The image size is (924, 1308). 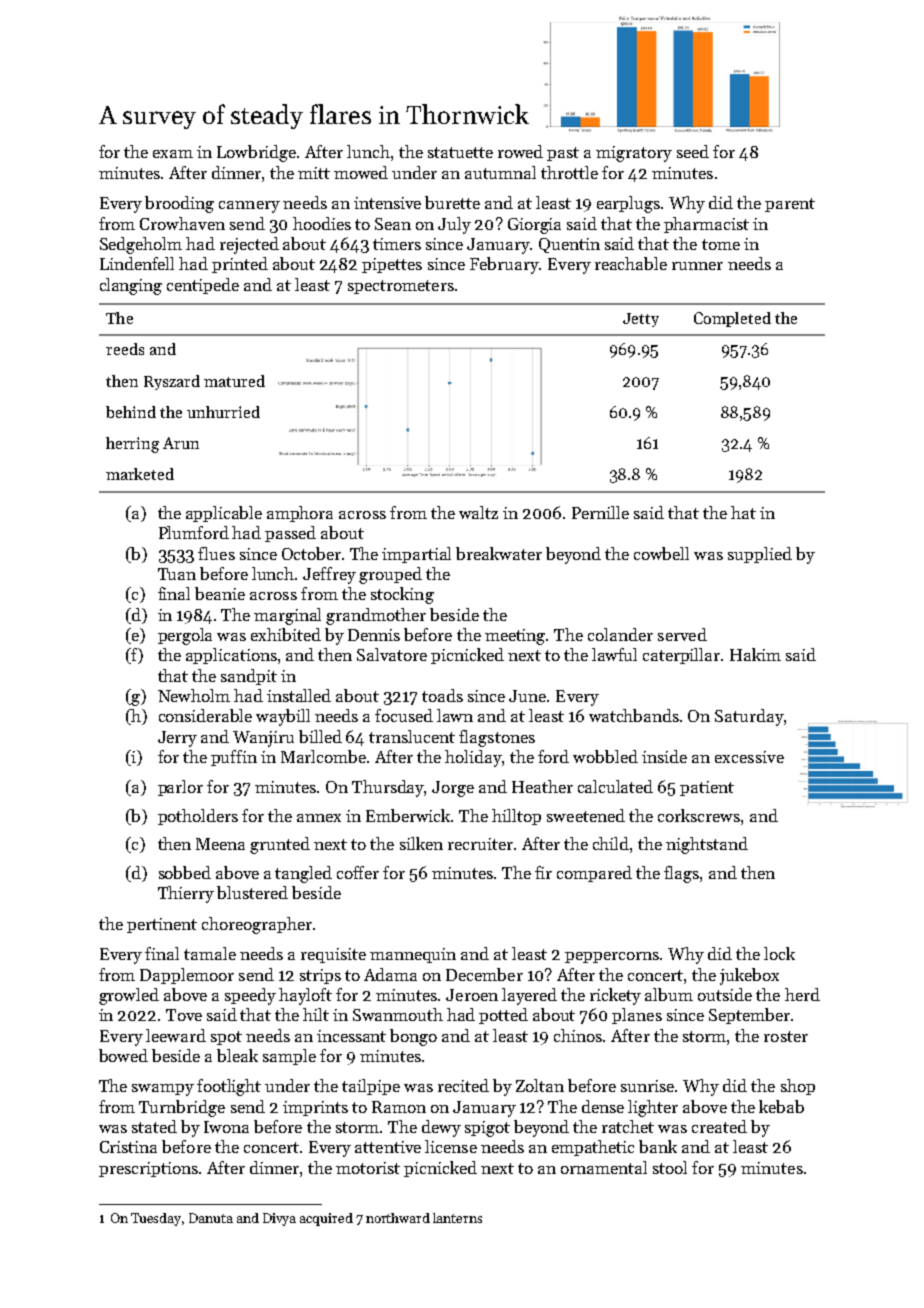 What do you see at coordinates (187, 976) in the image?
I see `Dapplemoor` at bounding box center [187, 976].
